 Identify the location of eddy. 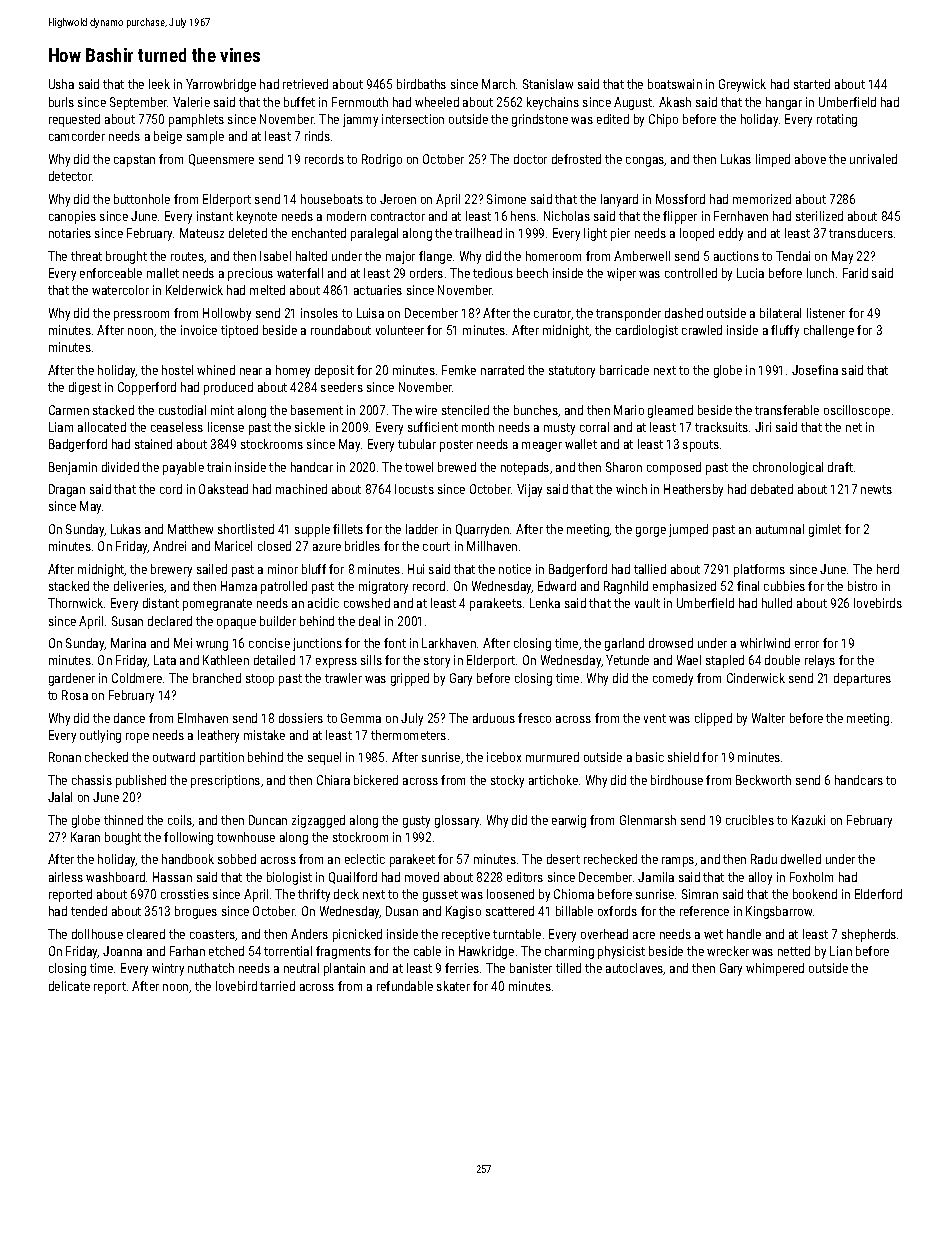
(731, 234).
